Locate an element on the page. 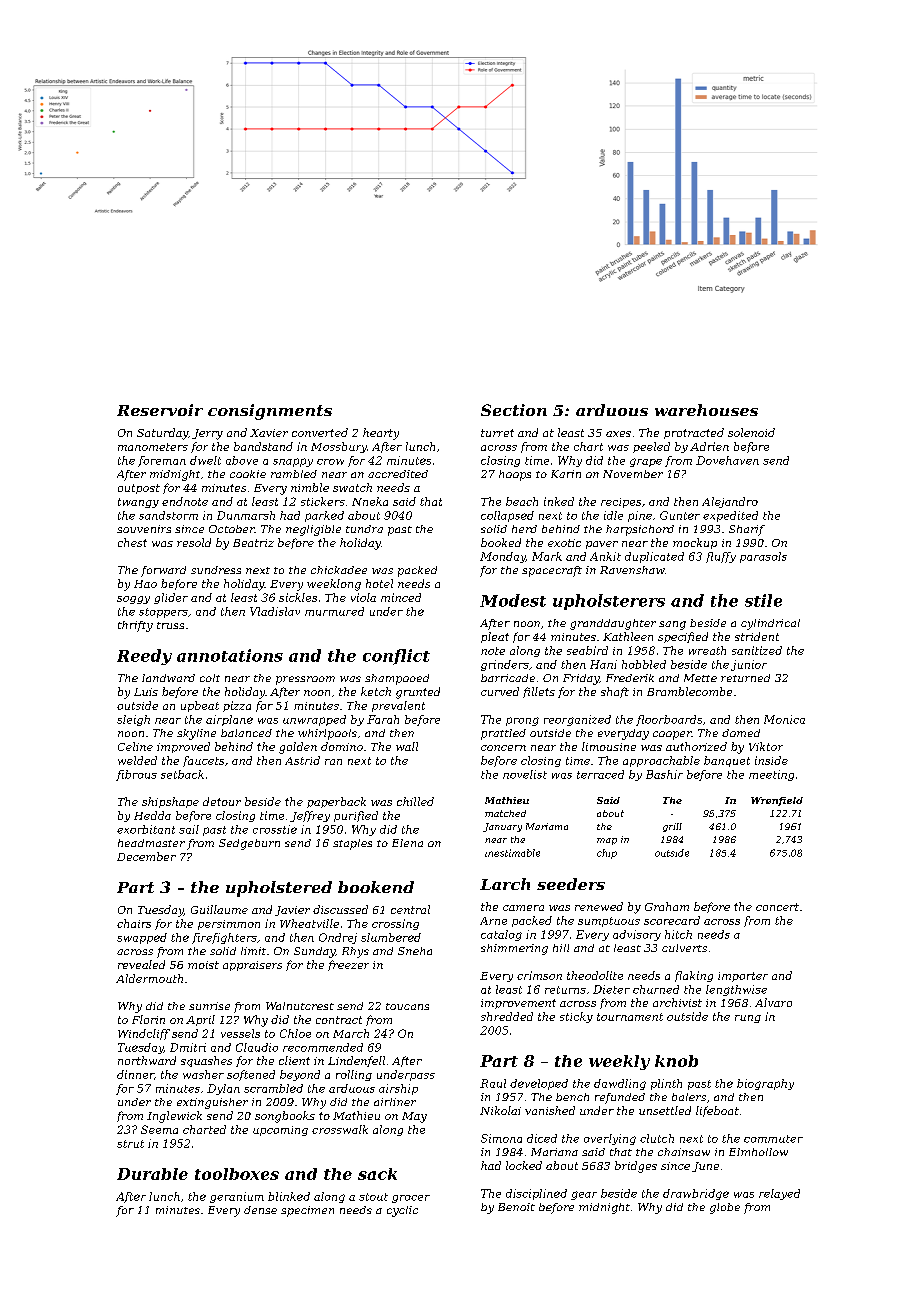 The image size is (924, 1308). sickles is located at coordinates (298, 597).
